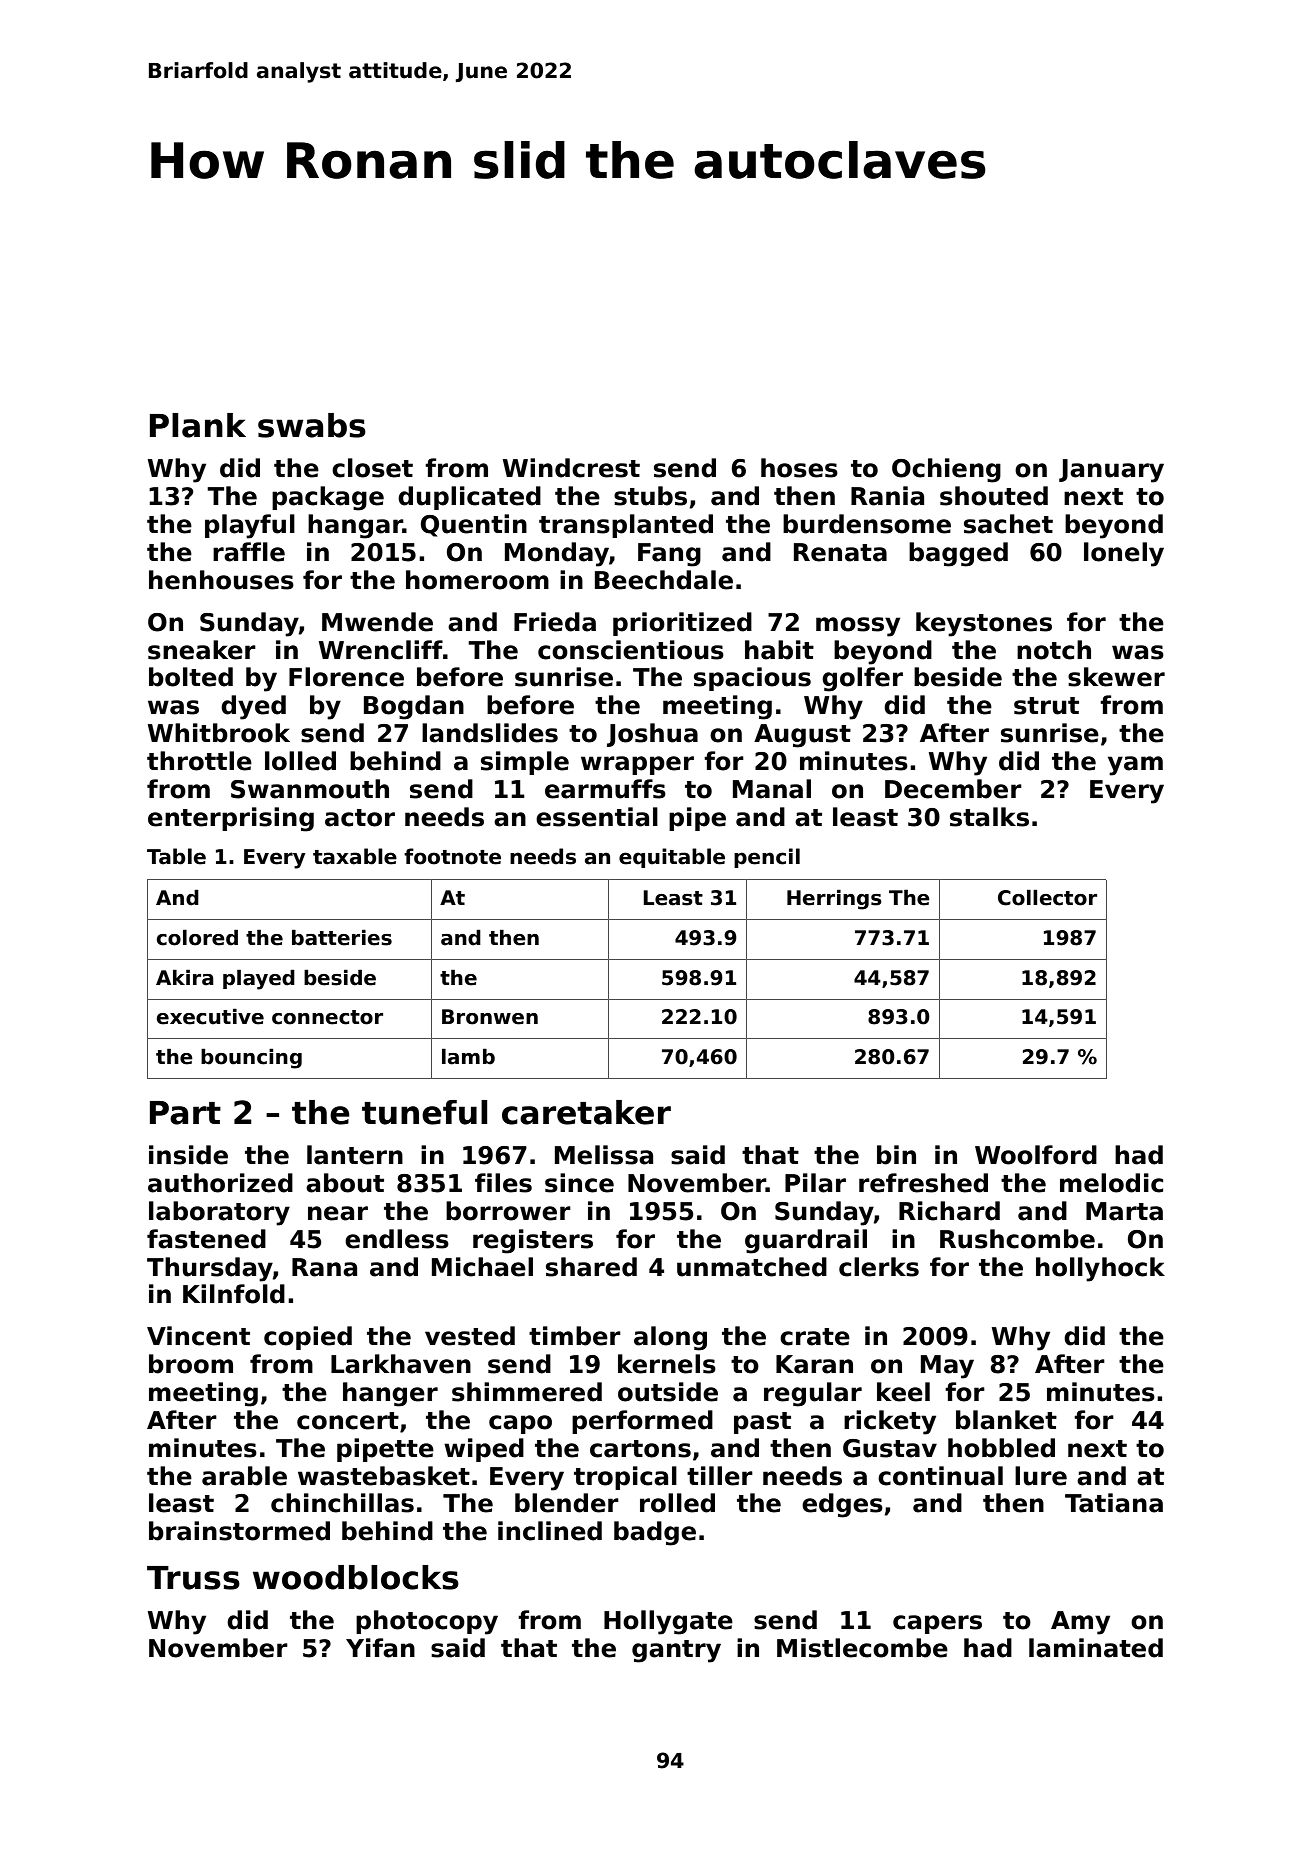  Describe the element at coordinates (571, 468) in the screenshot. I see `Windcrest` at that location.
